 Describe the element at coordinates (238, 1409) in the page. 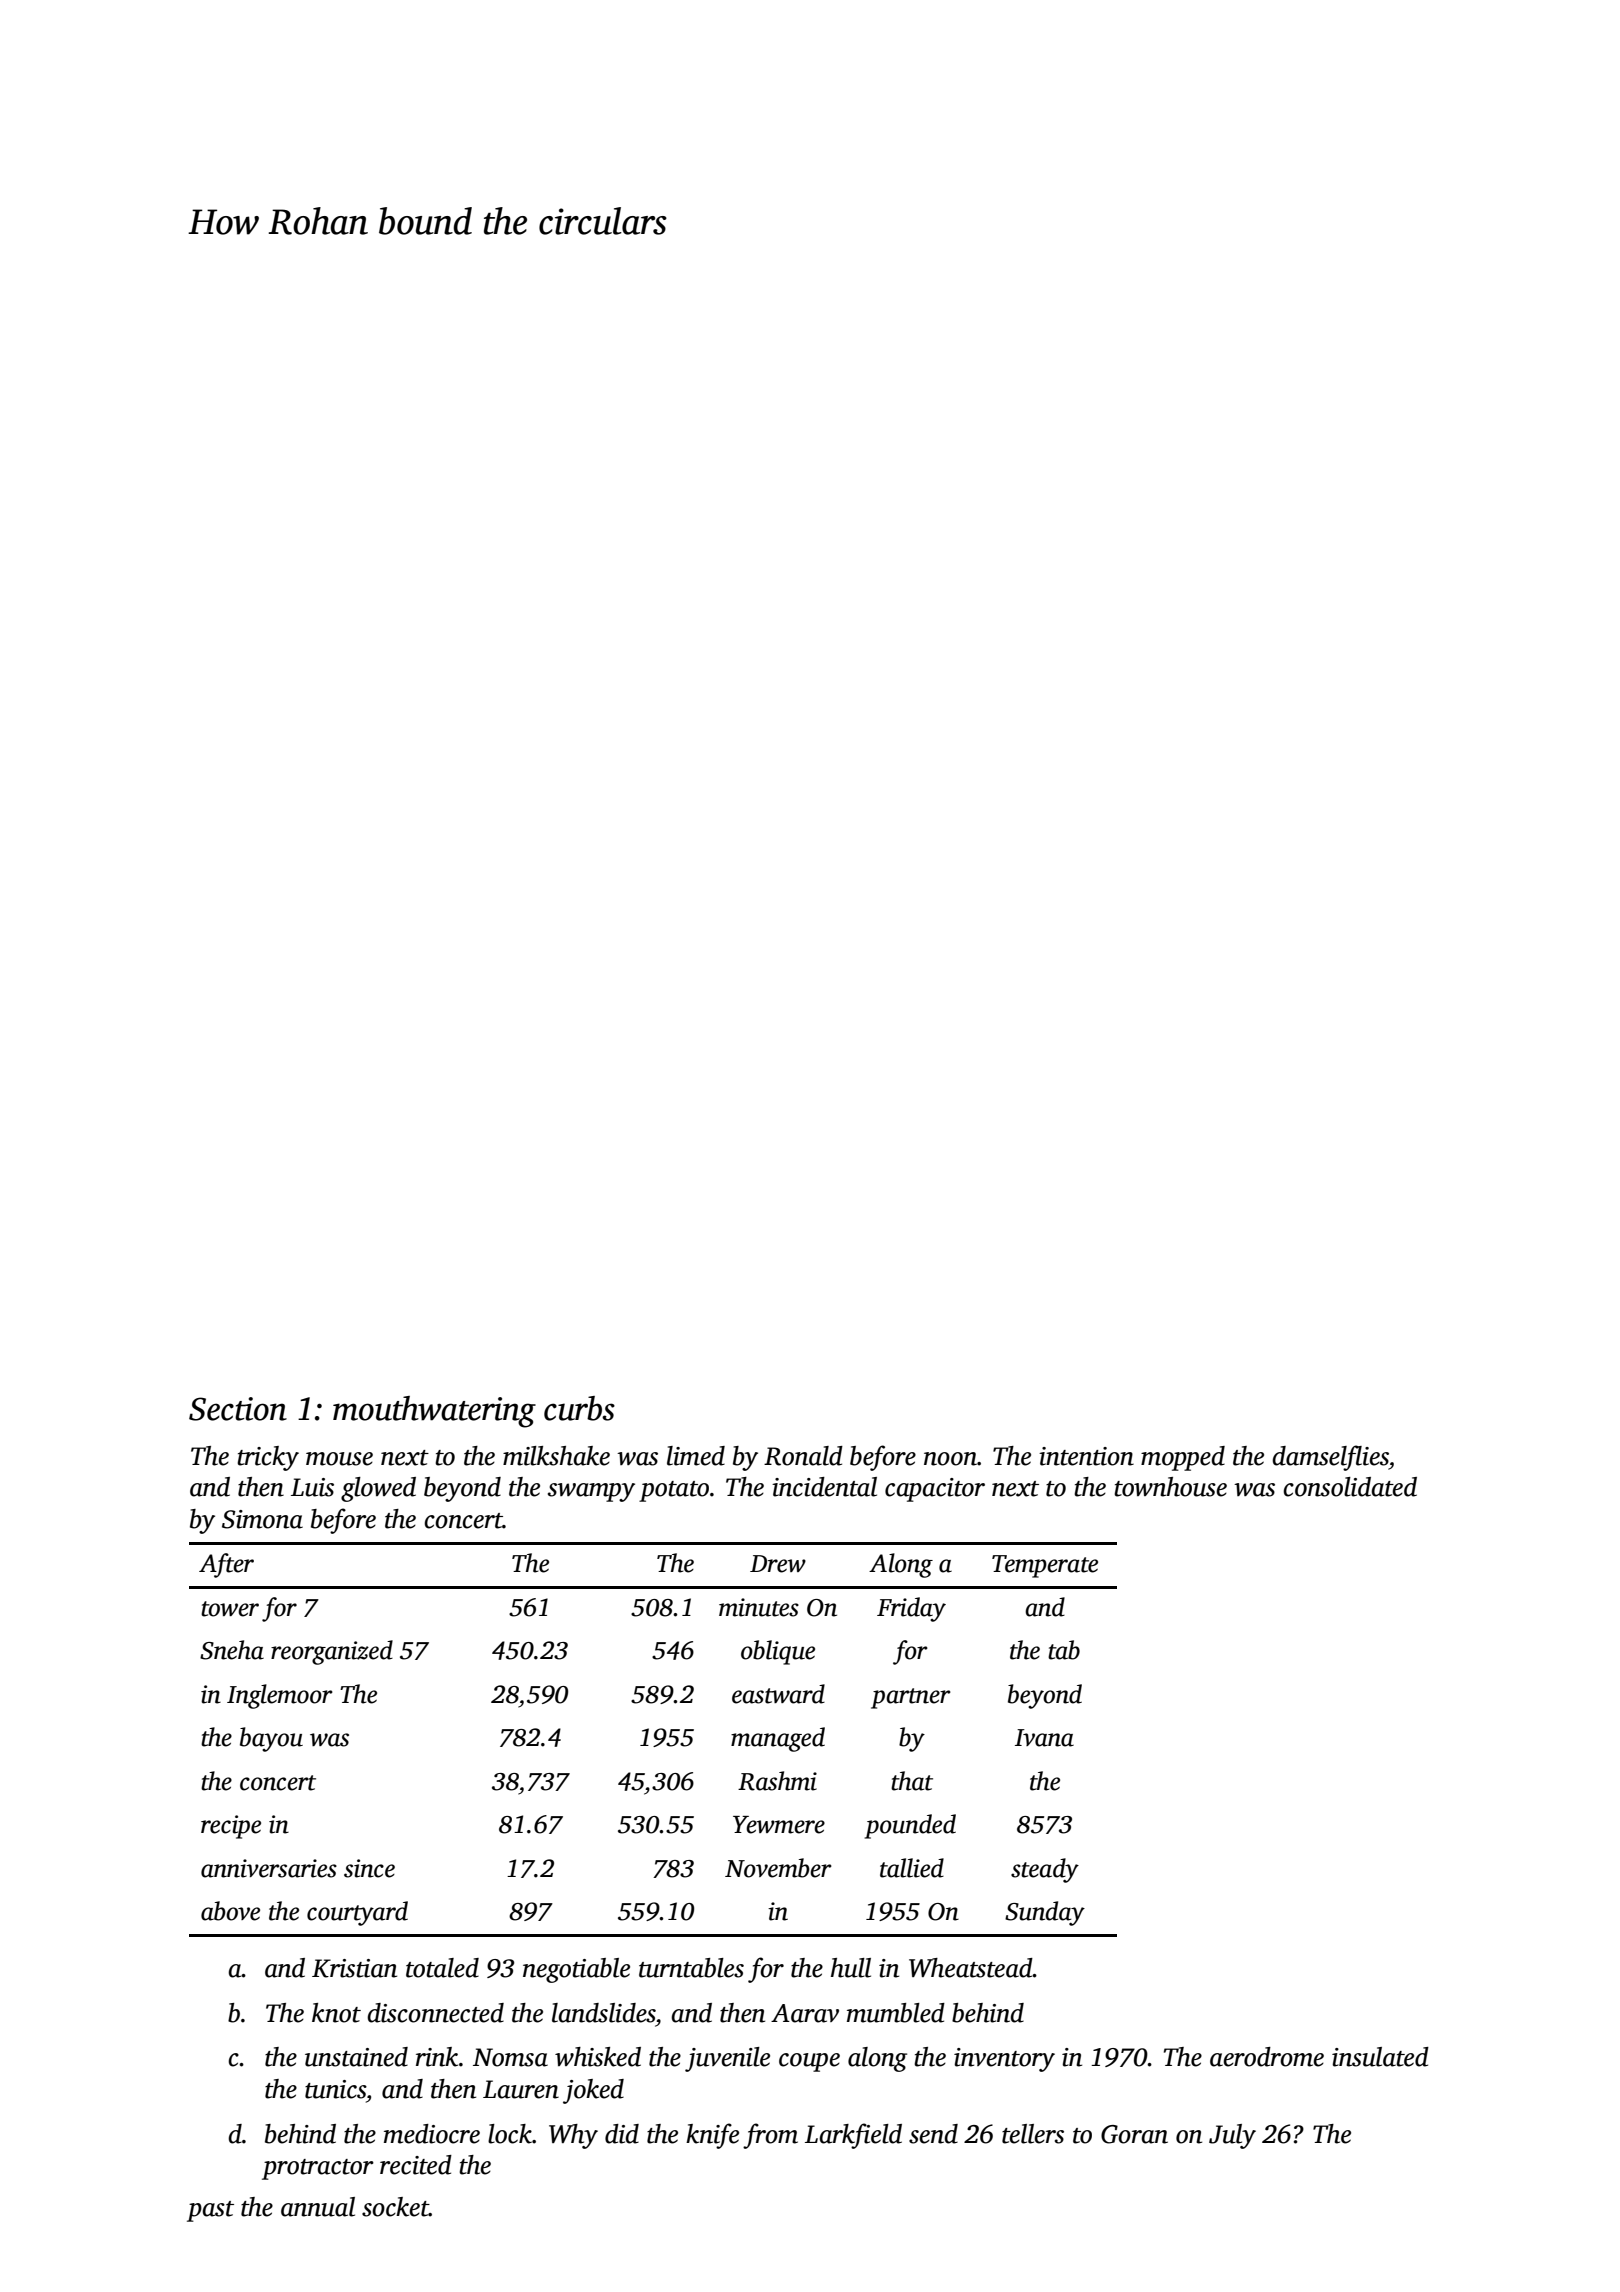

I see `Section` at that location.
